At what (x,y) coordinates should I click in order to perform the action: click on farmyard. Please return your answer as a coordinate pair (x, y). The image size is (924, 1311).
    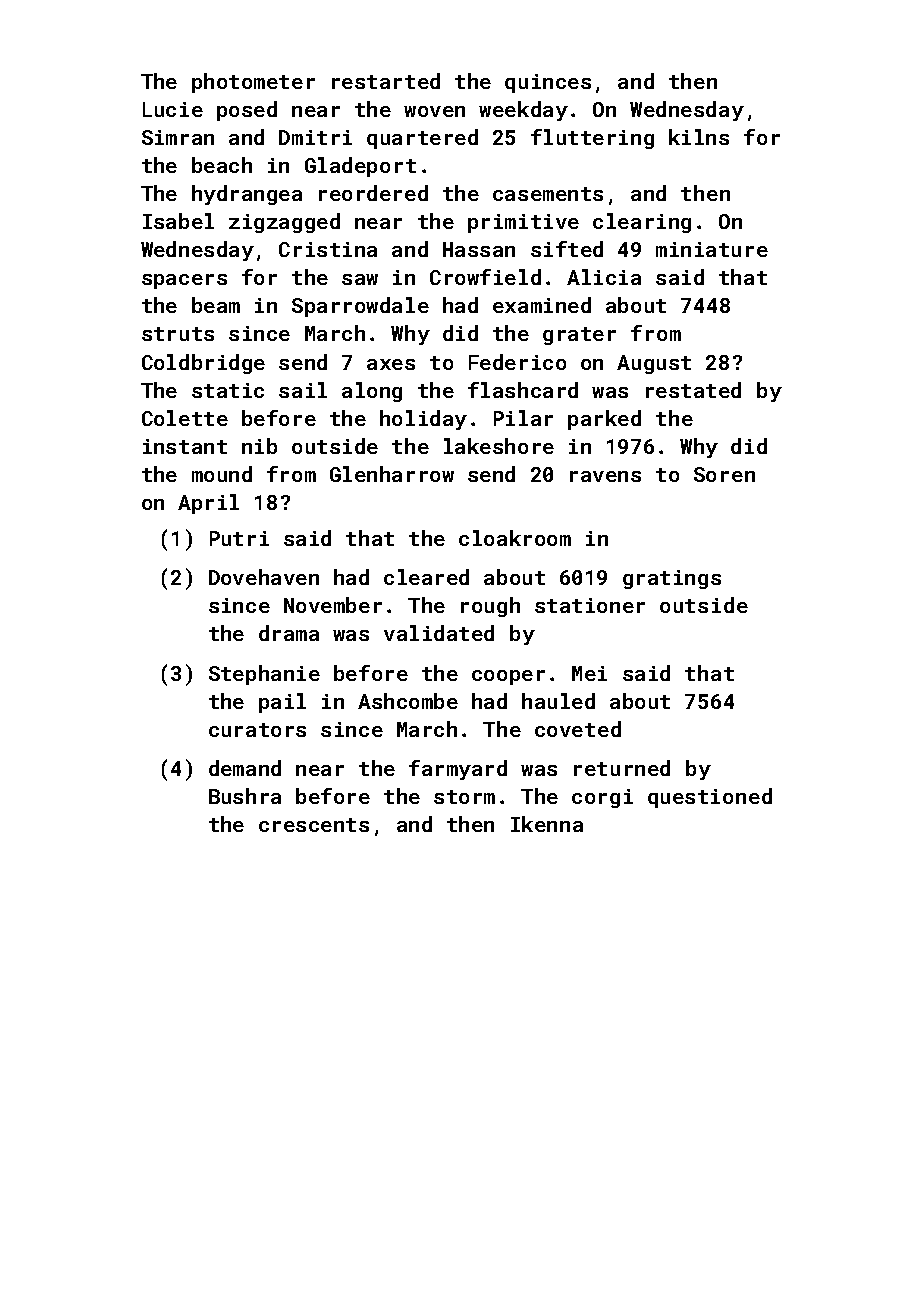
    Looking at the image, I should click on (458, 770).
